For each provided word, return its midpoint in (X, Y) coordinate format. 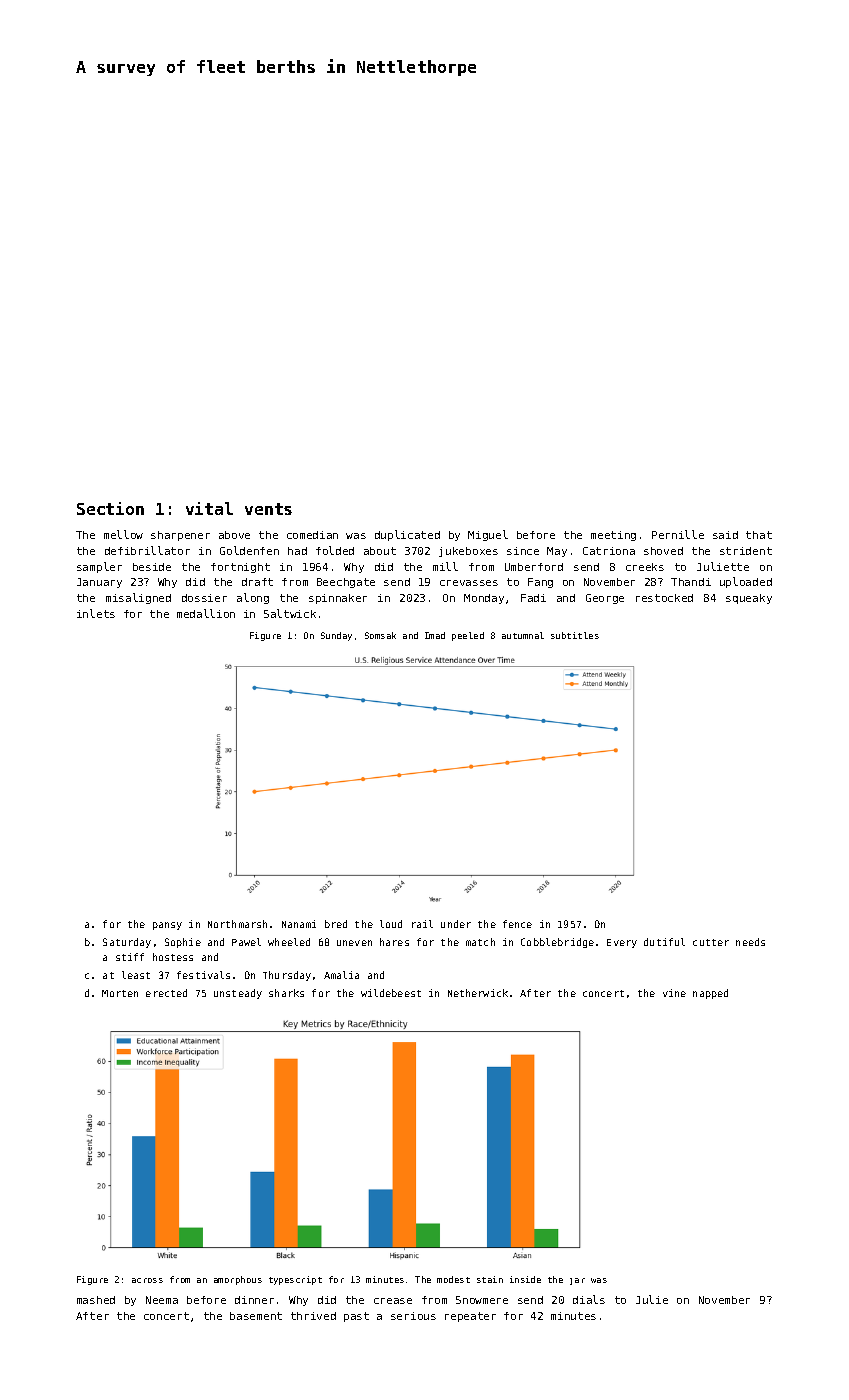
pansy (167, 926)
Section (110, 508)
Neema (162, 1300)
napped (710, 994)
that (759, 535)
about (380, 551)
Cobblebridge (557, 943)
